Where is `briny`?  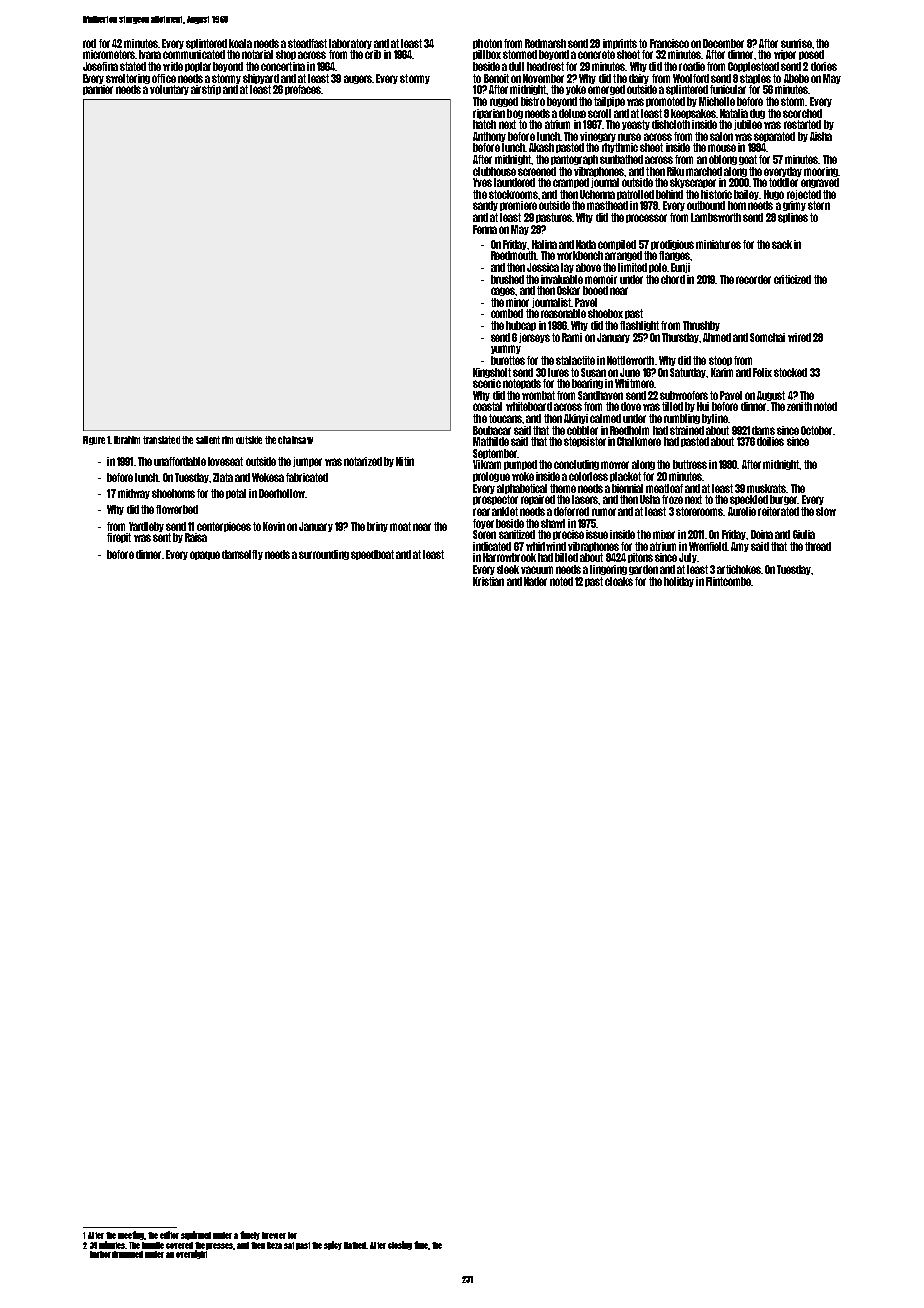 briny is located at coordinates (377, 527).
